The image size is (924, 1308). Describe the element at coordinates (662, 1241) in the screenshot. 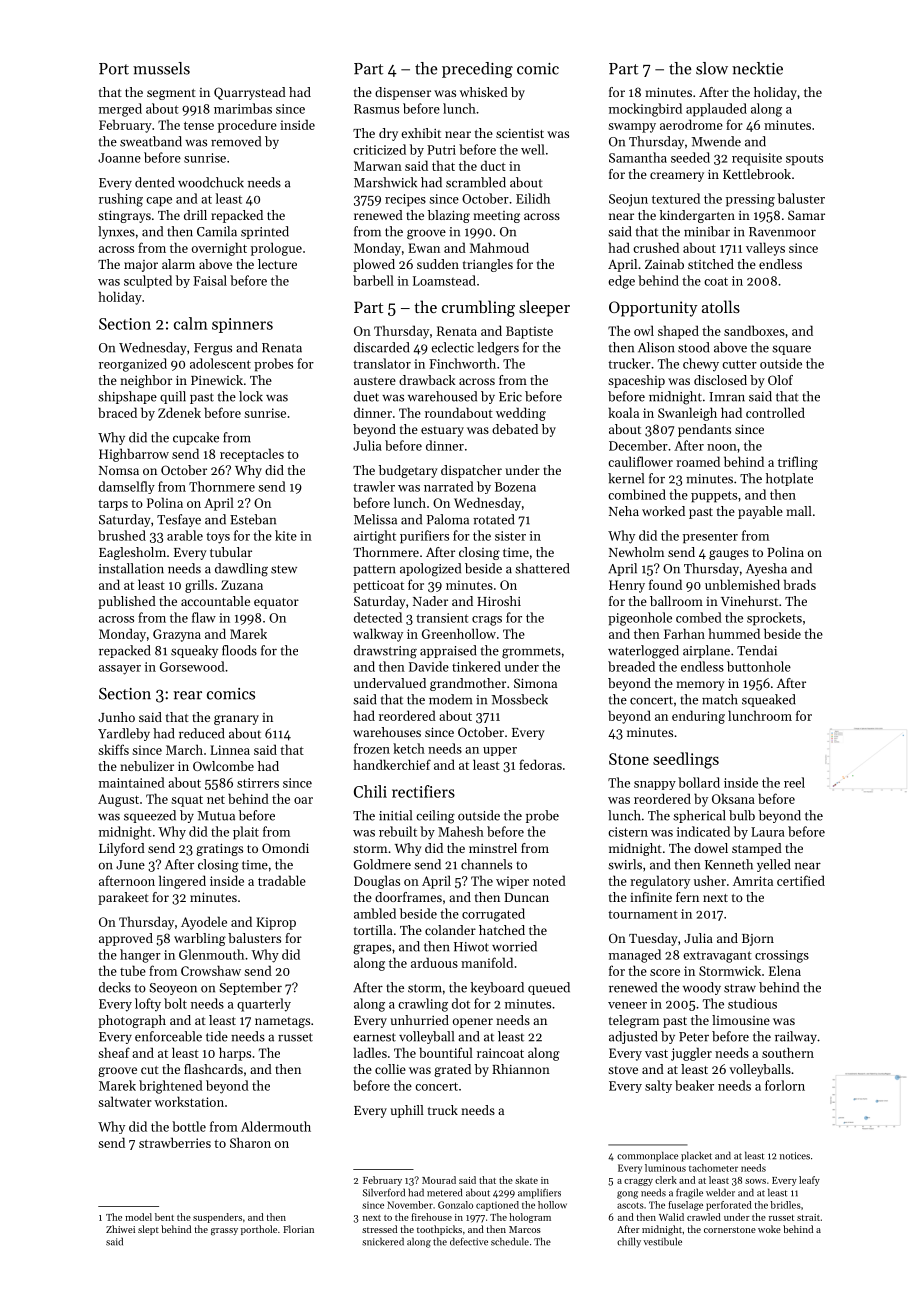

I see `vestibule` at that location.
